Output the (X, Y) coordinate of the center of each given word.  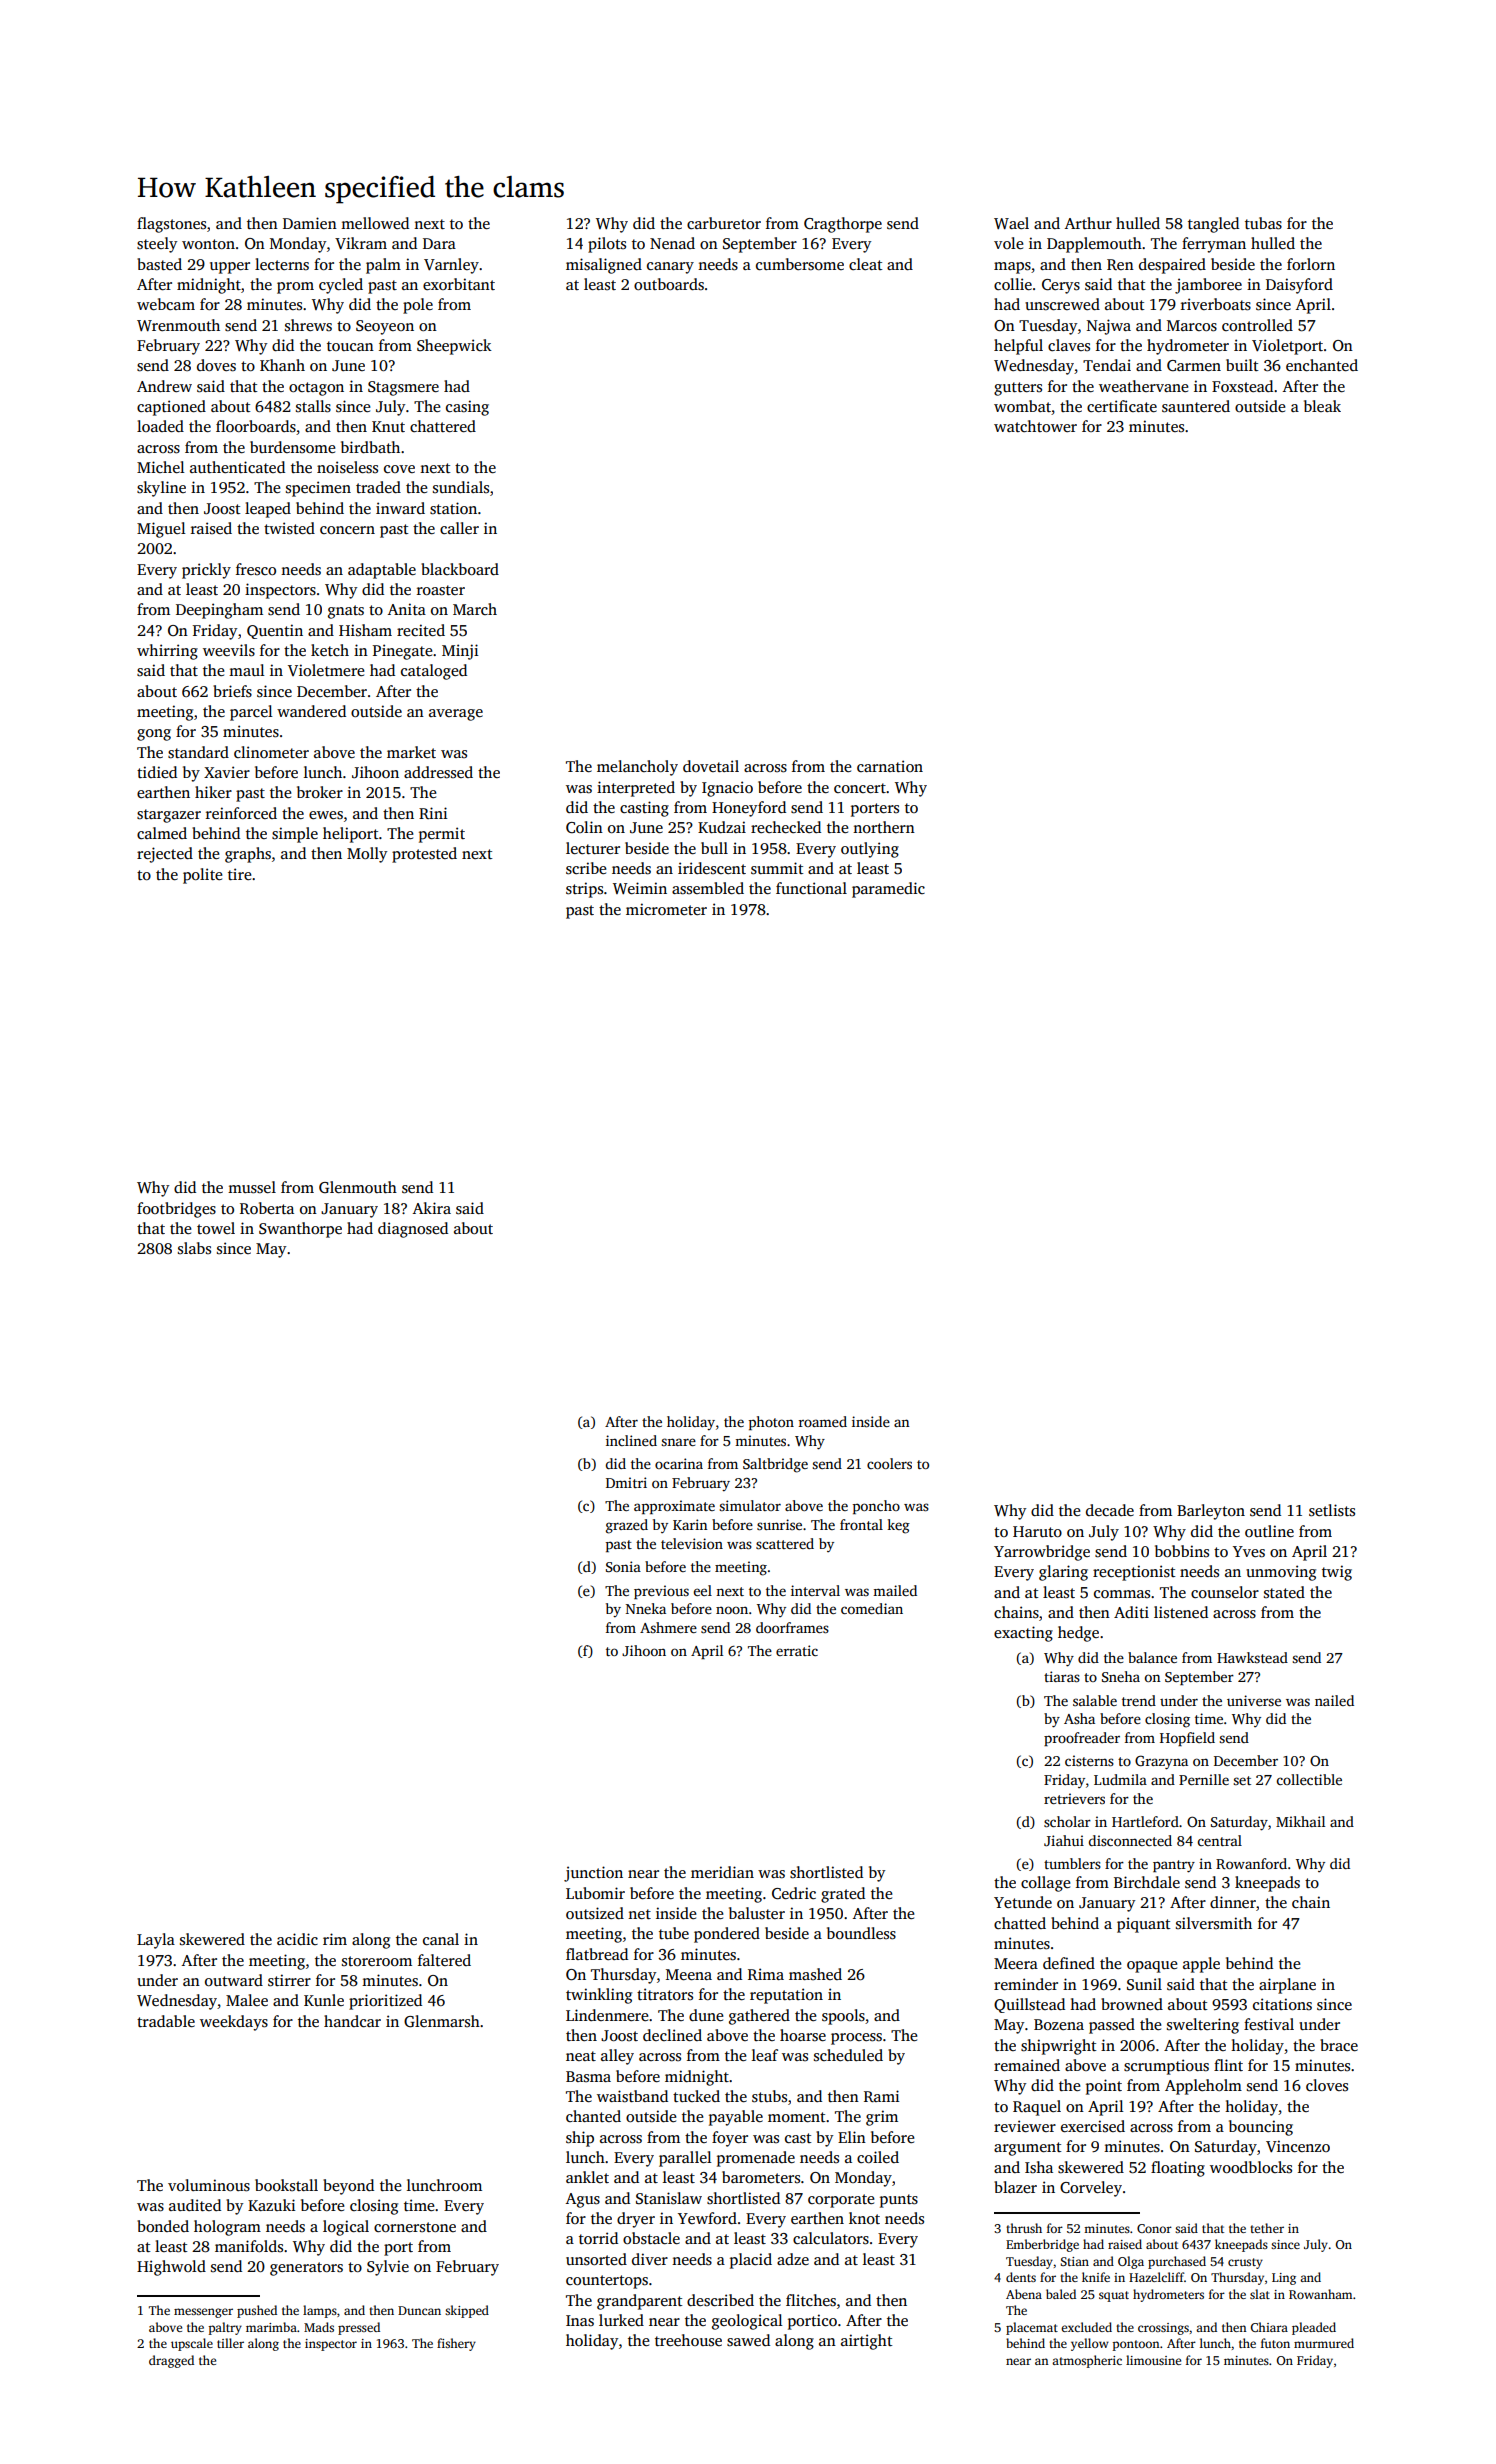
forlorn (1311, 264)
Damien (310, 223)
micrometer (666, 909)
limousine (1153, 2360)
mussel (252, 1187)
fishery (456, 2344)
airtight (866, 2342)
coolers (889, 1463)
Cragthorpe (843, 225)
